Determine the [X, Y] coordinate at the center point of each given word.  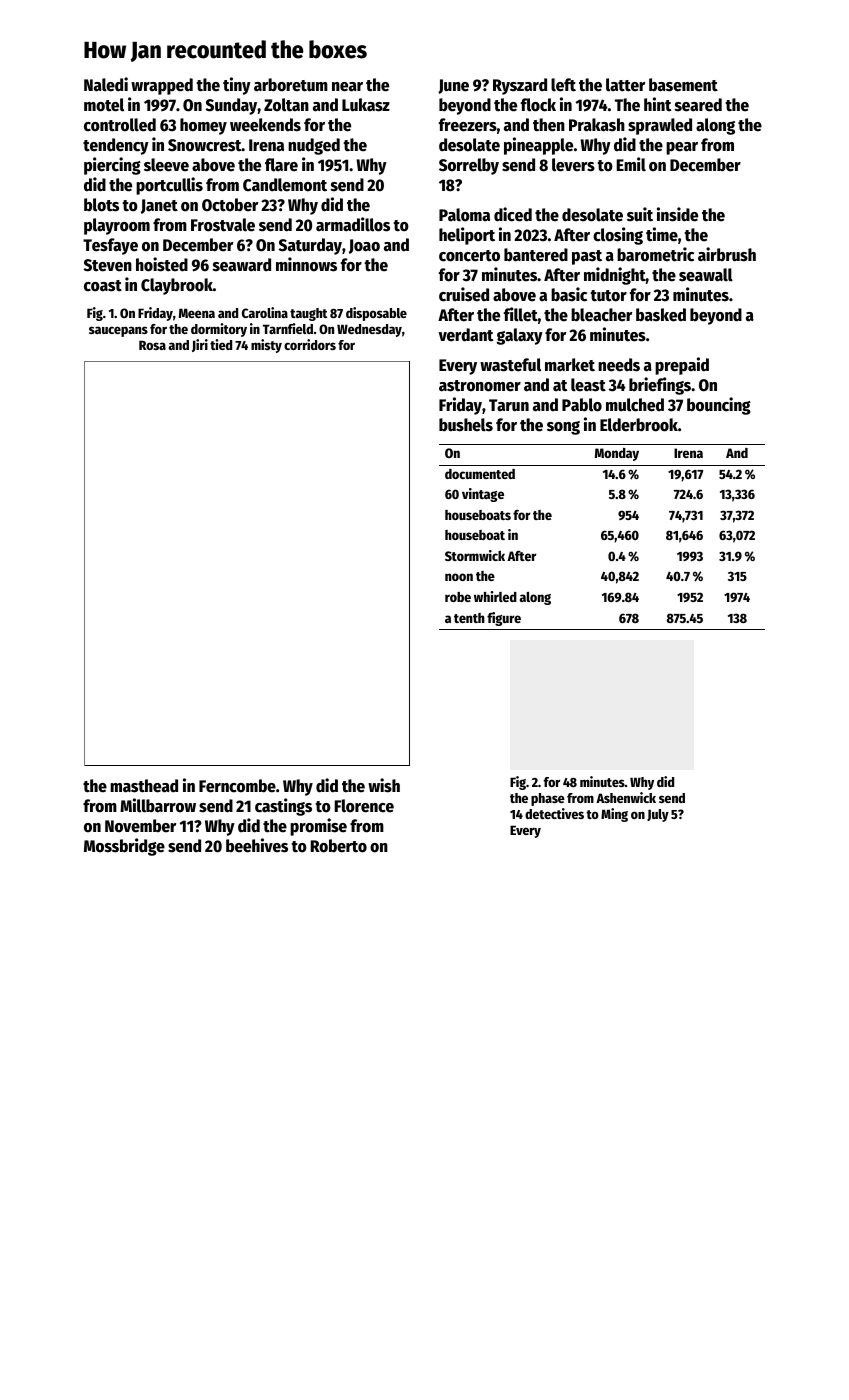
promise [318, 827]
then [549, 125]
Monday [617, 454]
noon [459, 577]
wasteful [510, 365]
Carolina [265, 312]
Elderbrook [639, 425]
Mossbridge [124, 847]
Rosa [152, 345]
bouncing [719, 406]
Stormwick [475, 555]
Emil [631, 164]
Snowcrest [205, 145]
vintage [483, 495]
